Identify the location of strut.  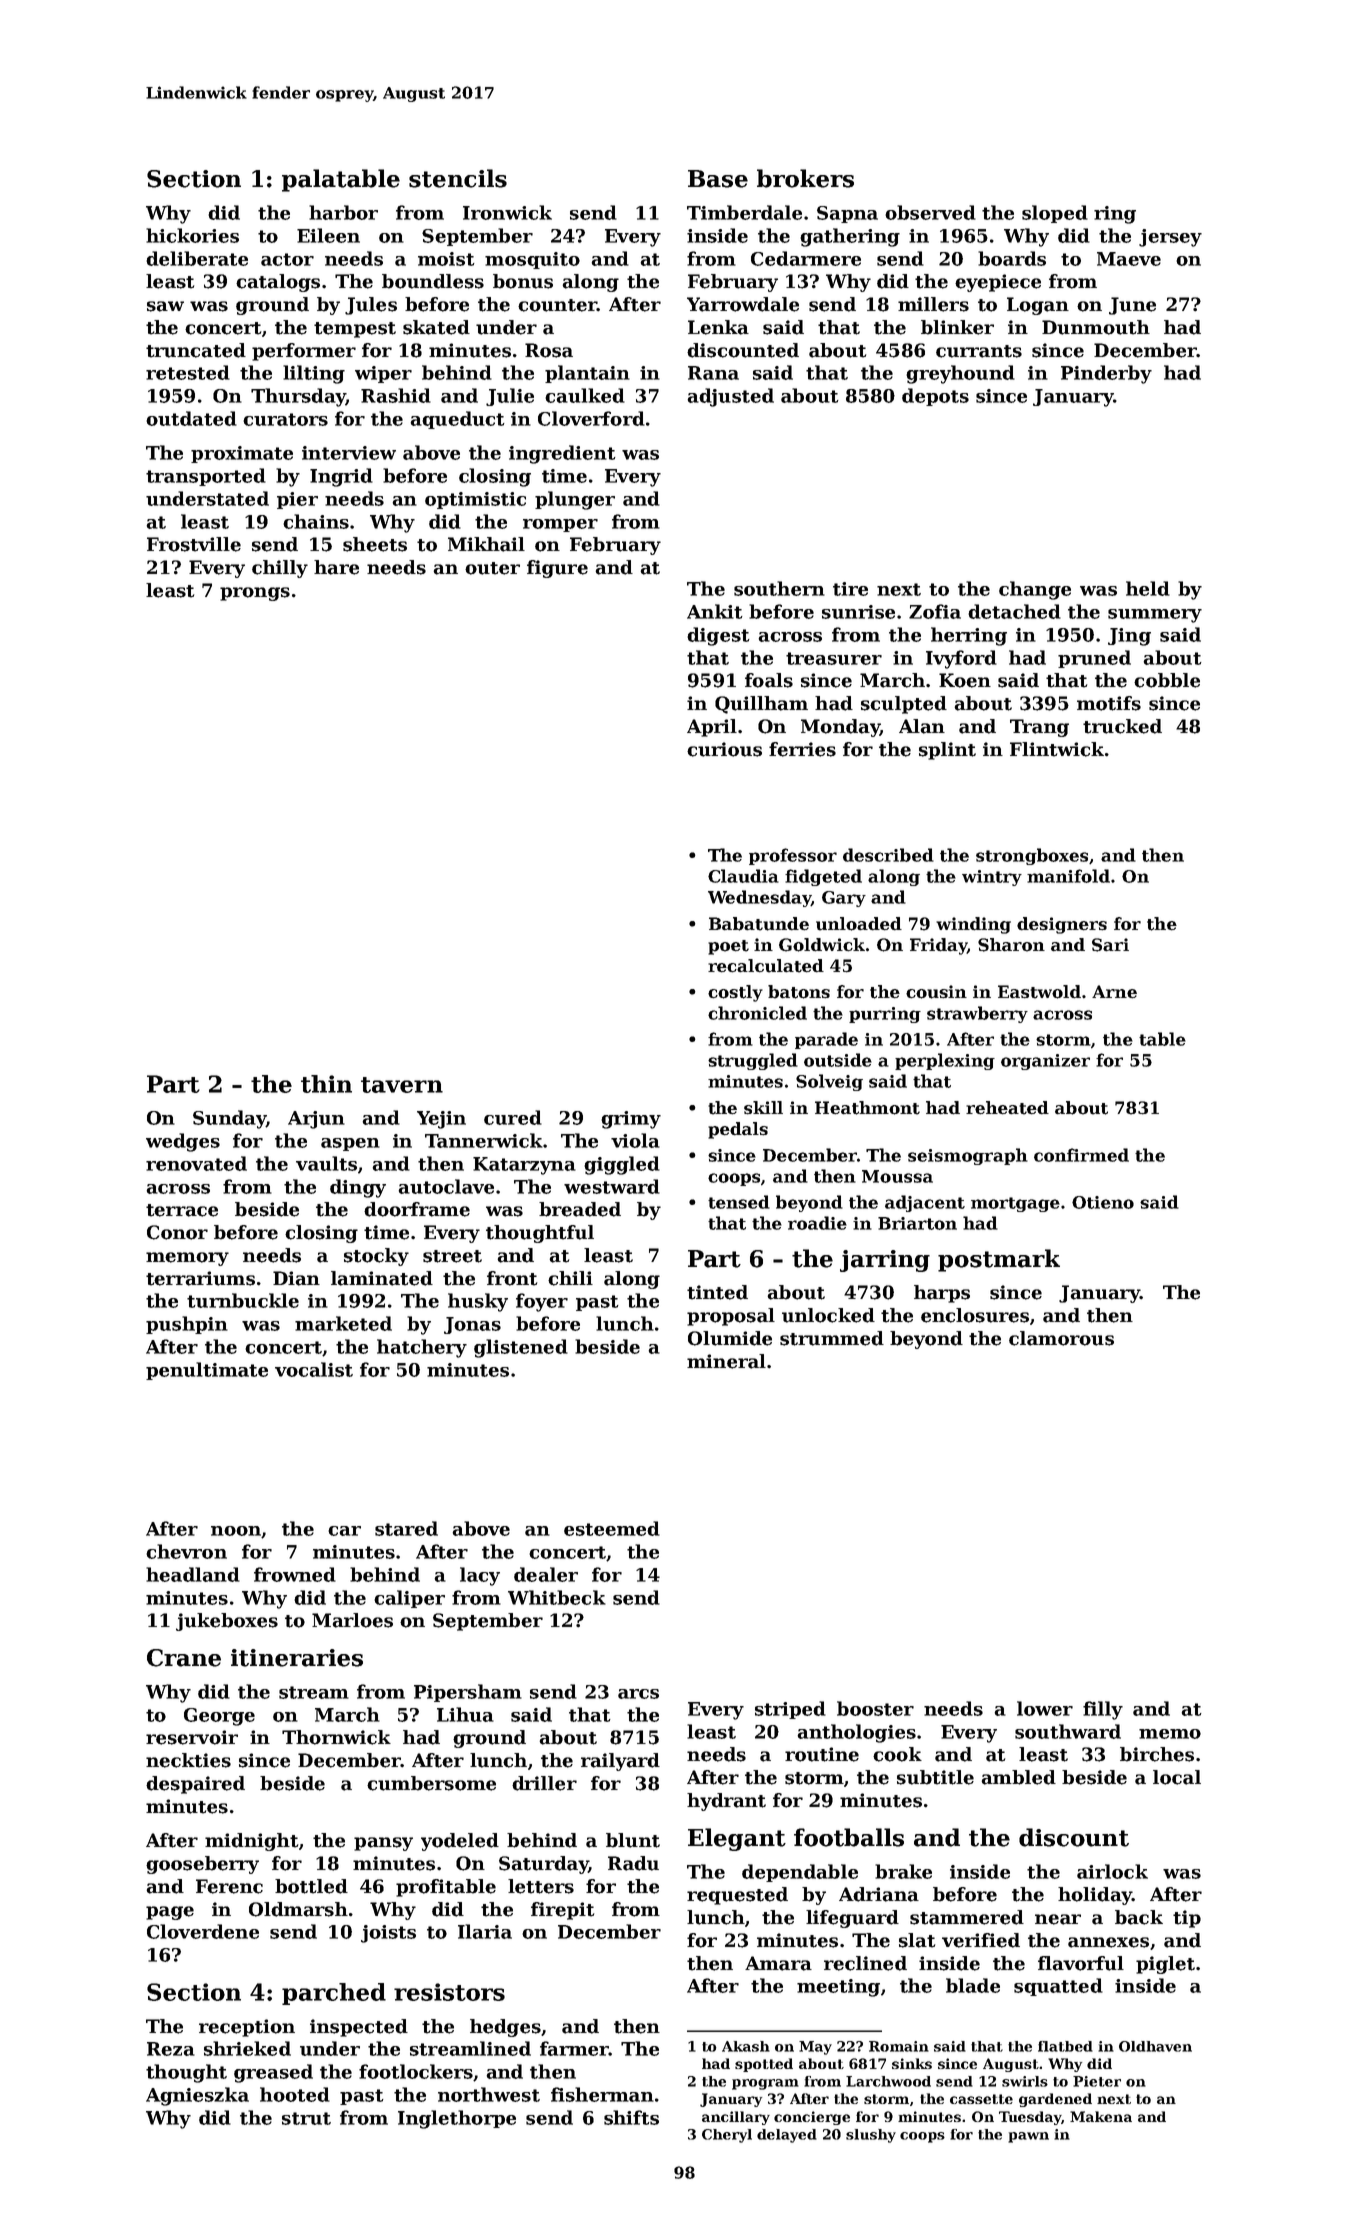
(306, 2118).
